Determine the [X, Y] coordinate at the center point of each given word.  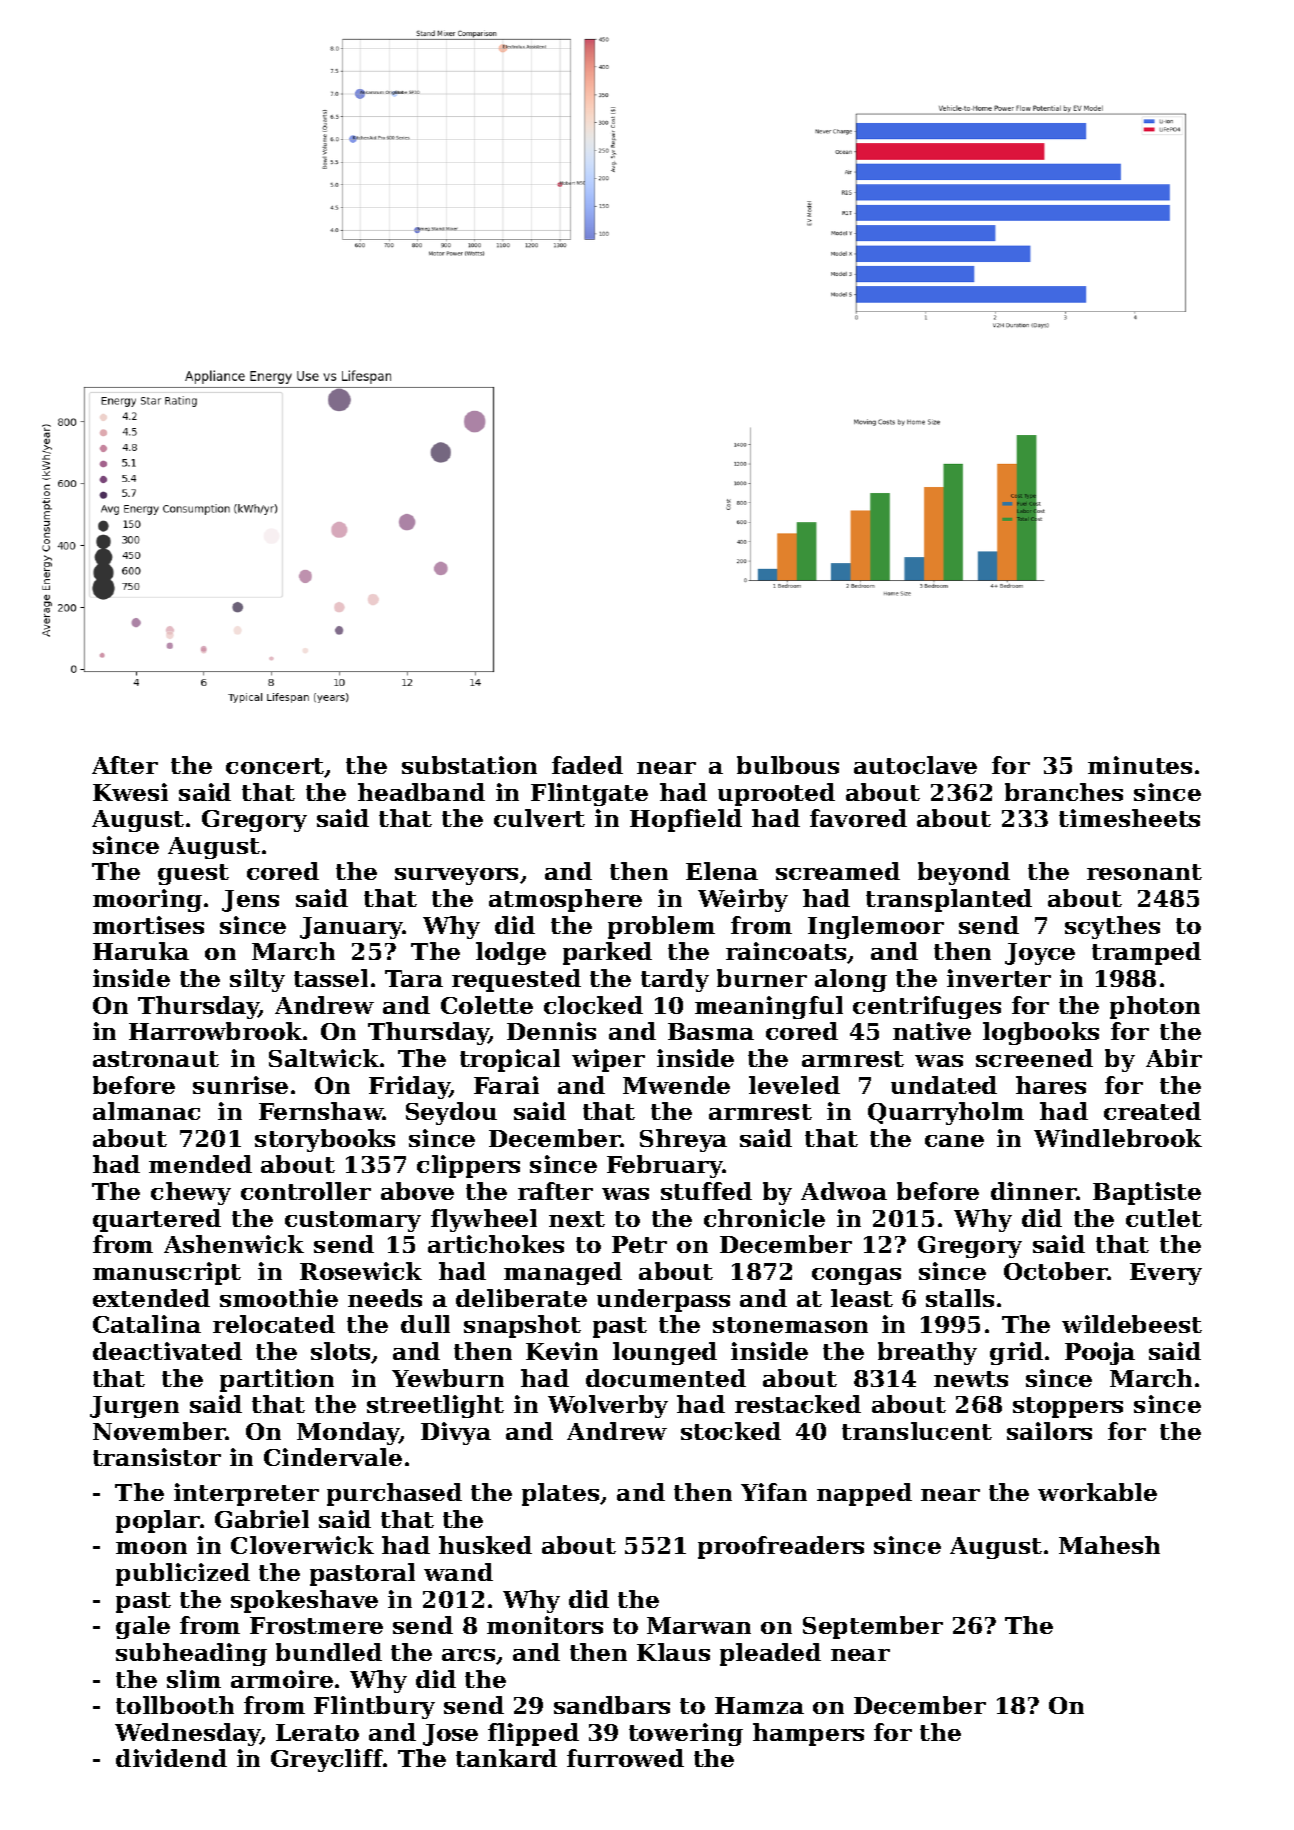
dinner [1034, 1191]
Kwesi [130, 792]
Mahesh [1109, 1545]
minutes [1140, 765]
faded [587, 765]
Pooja [1100, 1353]
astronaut [156, 1059]
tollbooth [175, 1705]
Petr [639, 1244]
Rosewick [361, 1271]
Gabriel [262, 1519]
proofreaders [781, 1547]
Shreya [683, 1140]
